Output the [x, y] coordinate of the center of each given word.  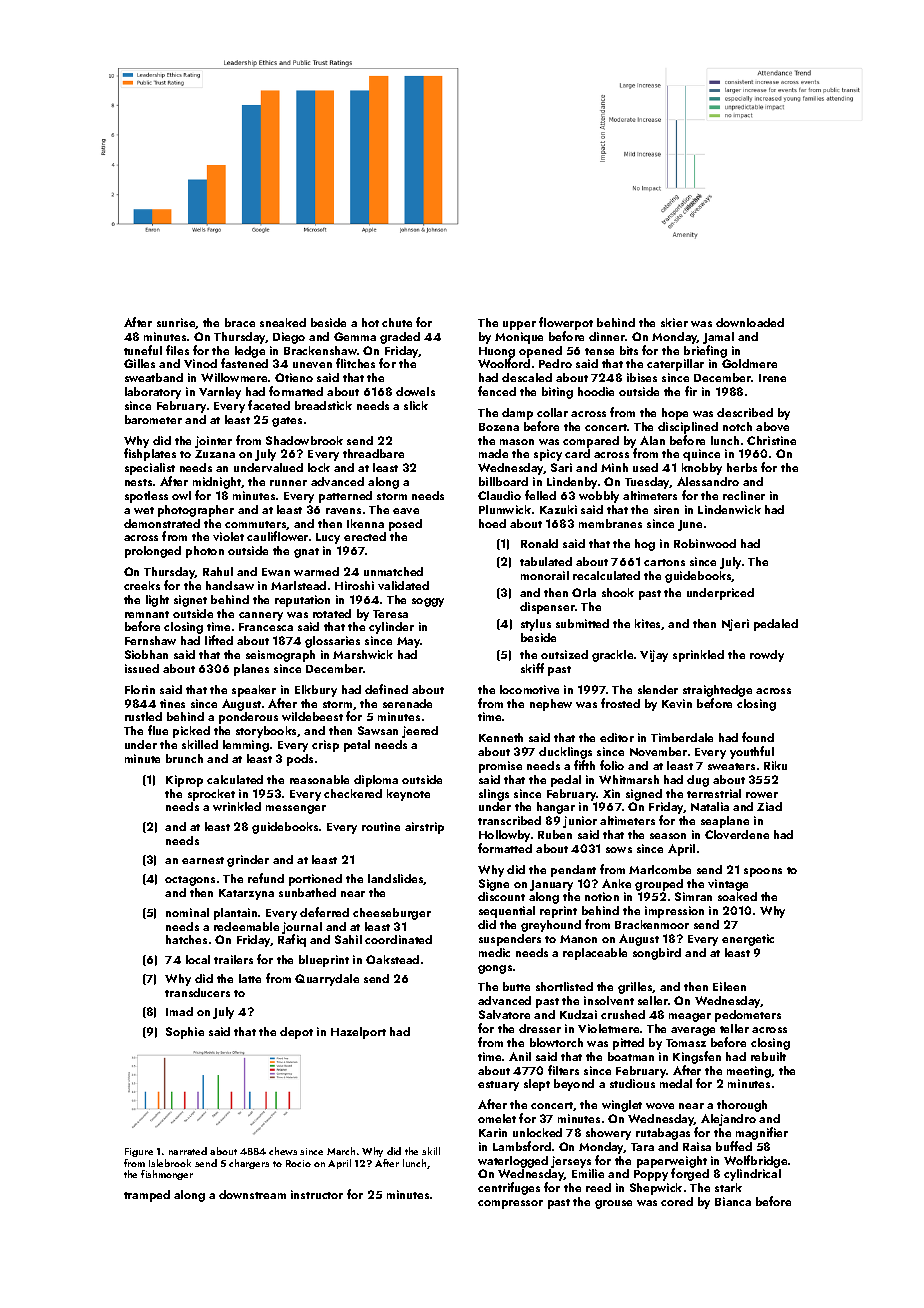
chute [397, 322]
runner [288, 483]
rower [762, 795]
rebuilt [768, 1056]
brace [240, 322]
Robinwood [705, 543]
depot [296, 1033]
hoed [492, 523]
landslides [396, 879]
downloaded [750, 322]
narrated [188, 1151]
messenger [296, 809]
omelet [497, 1118]
